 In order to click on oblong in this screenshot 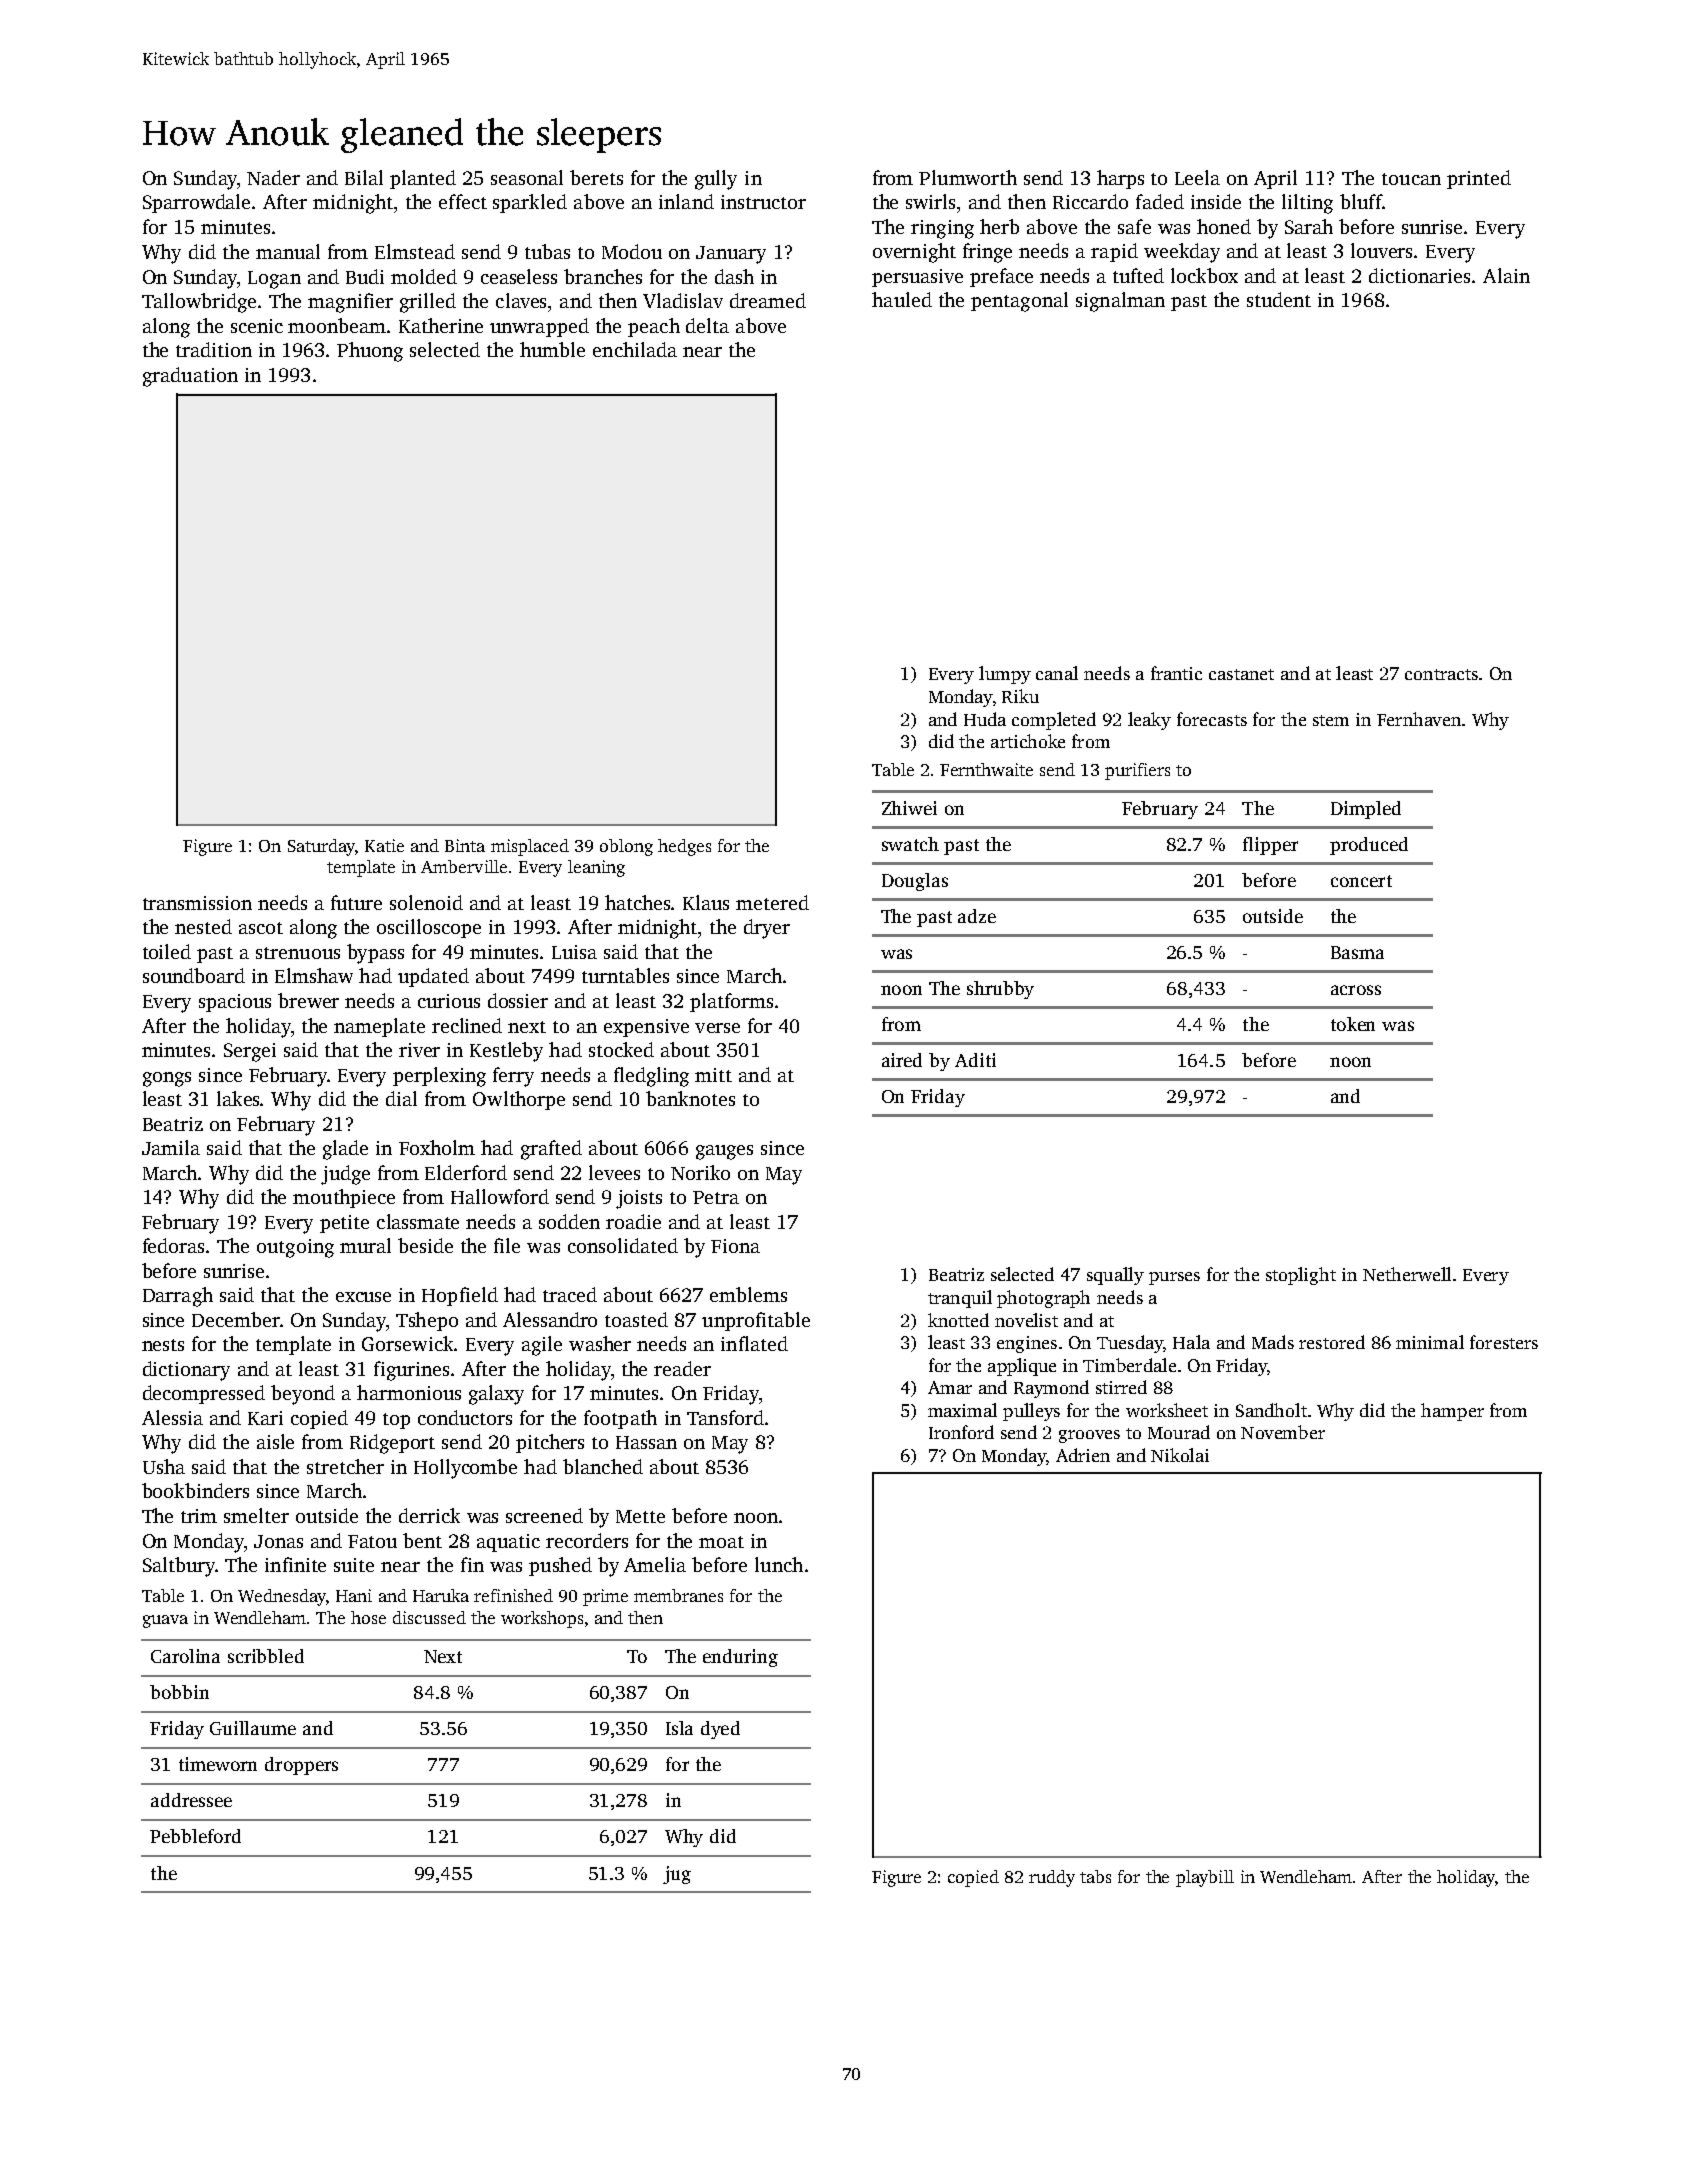, I will do `click(626, 847)`.
